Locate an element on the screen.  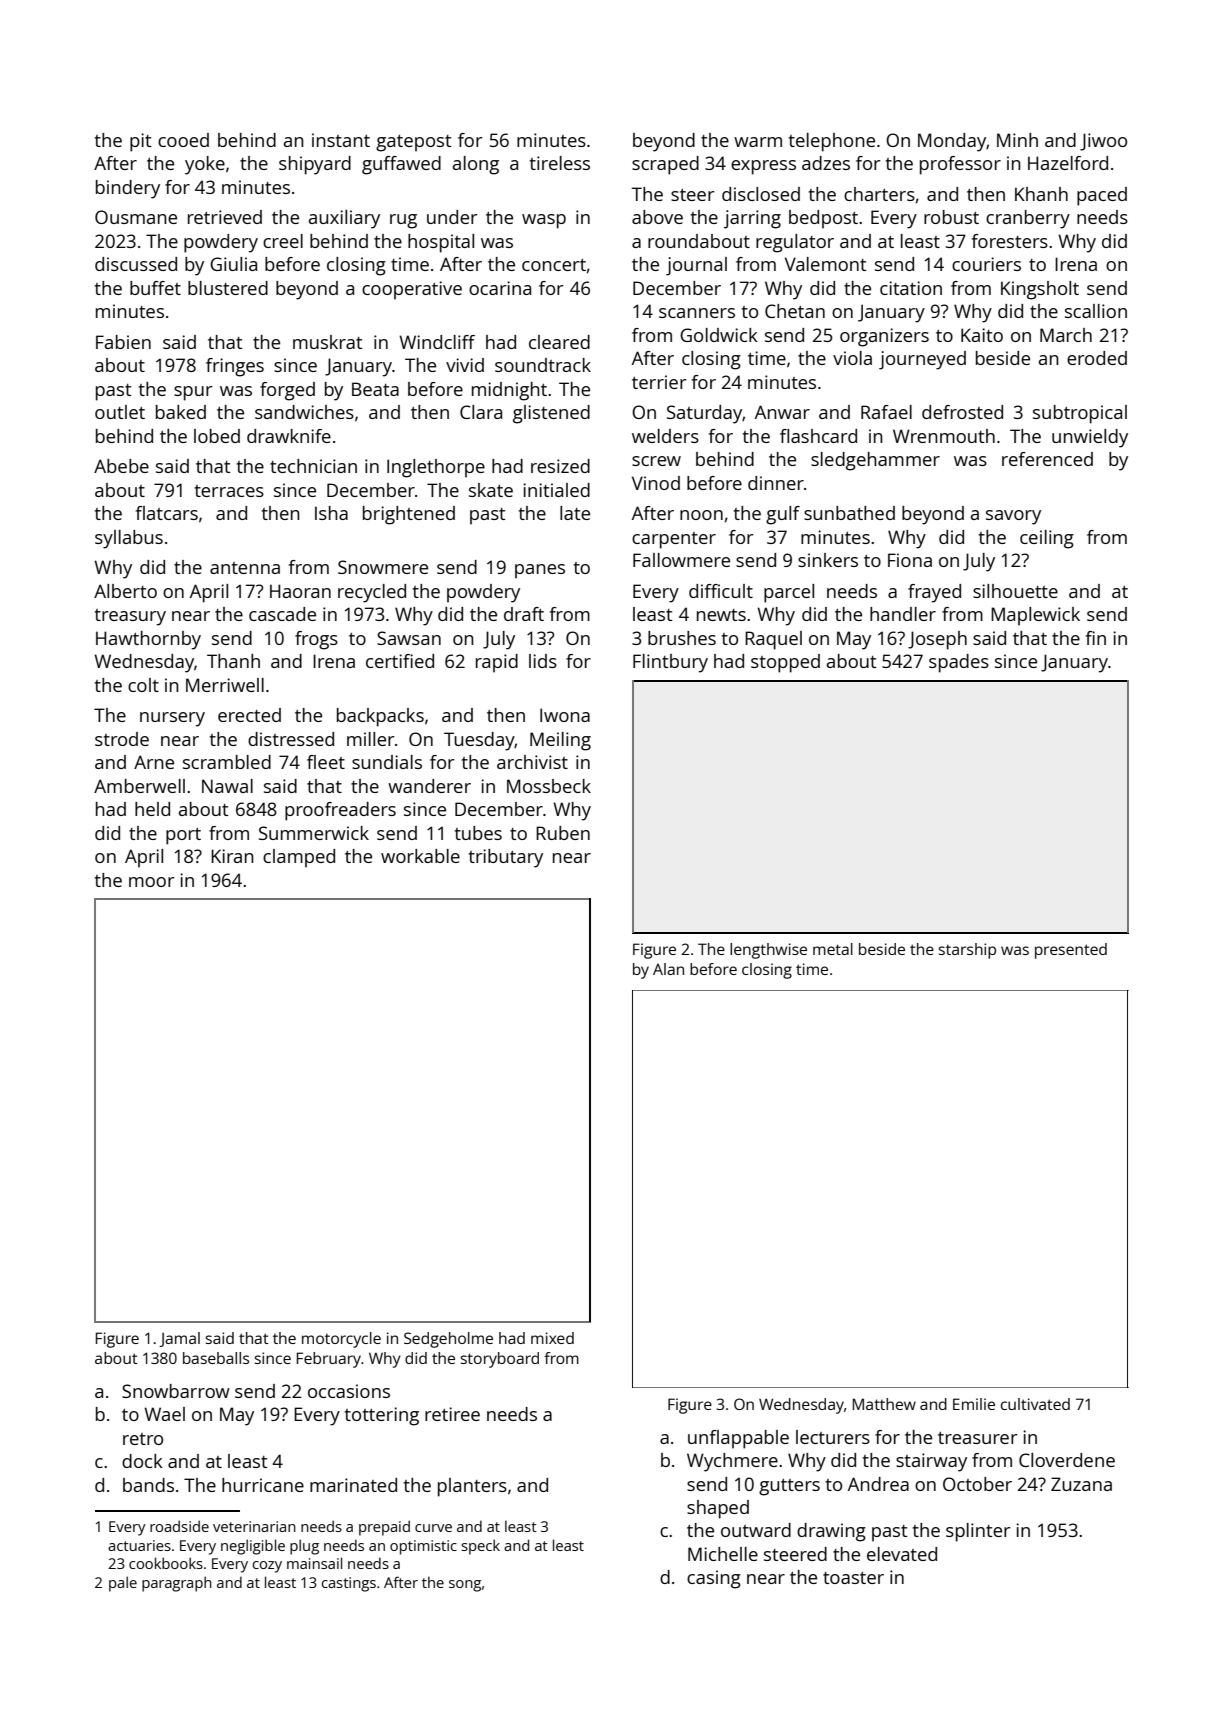
Snowbarrow is located at coordinates (176, 1391).
